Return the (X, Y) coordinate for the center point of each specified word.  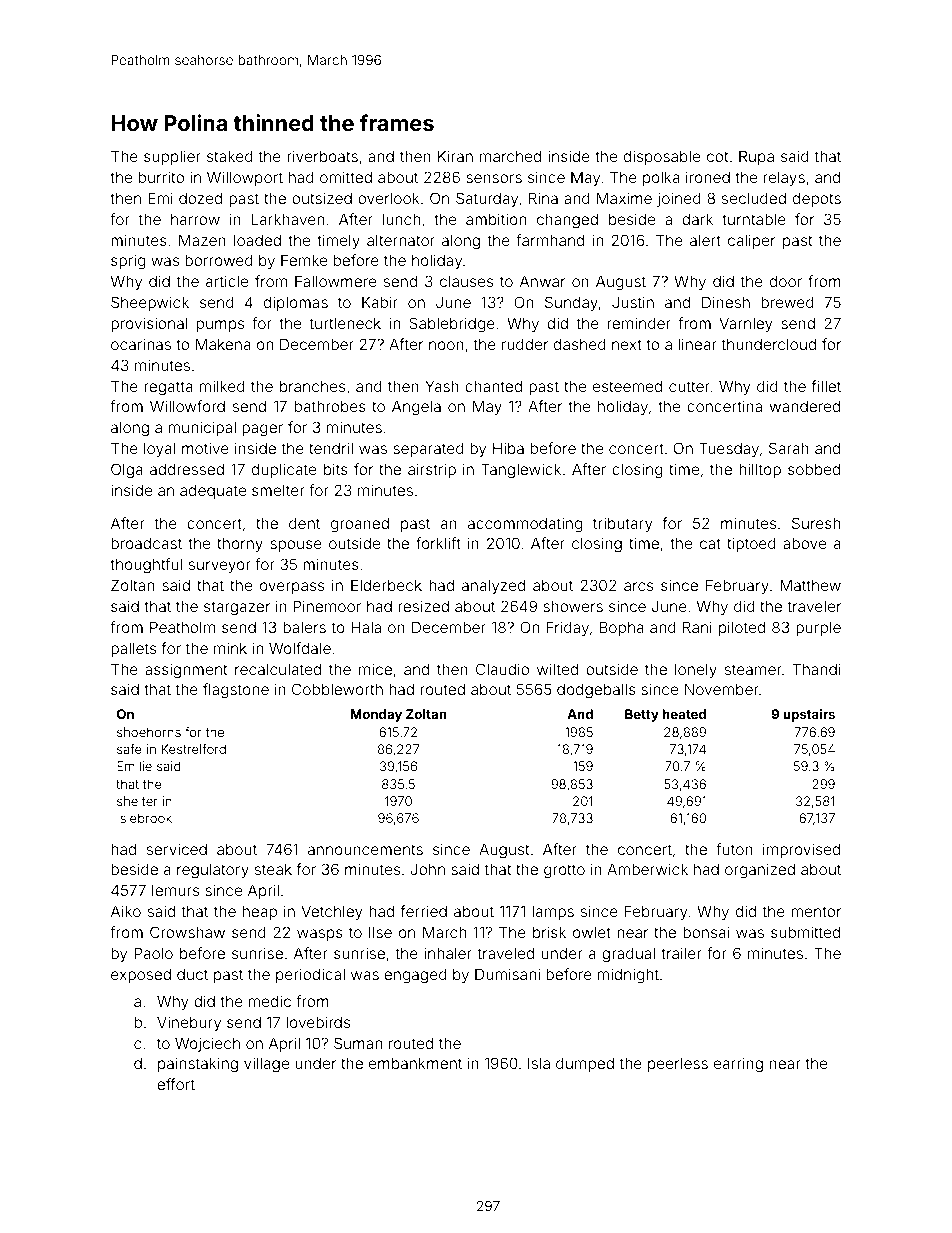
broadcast (146, 543)
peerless (678, 1064)
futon (734, 849)
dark (697, 219)
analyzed (493, 586)
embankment (415, 1063)
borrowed (219, 260)
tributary (623, 524)
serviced (177, 849)
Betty (642, 715)
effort (176, 1084)
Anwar (542, 281)
